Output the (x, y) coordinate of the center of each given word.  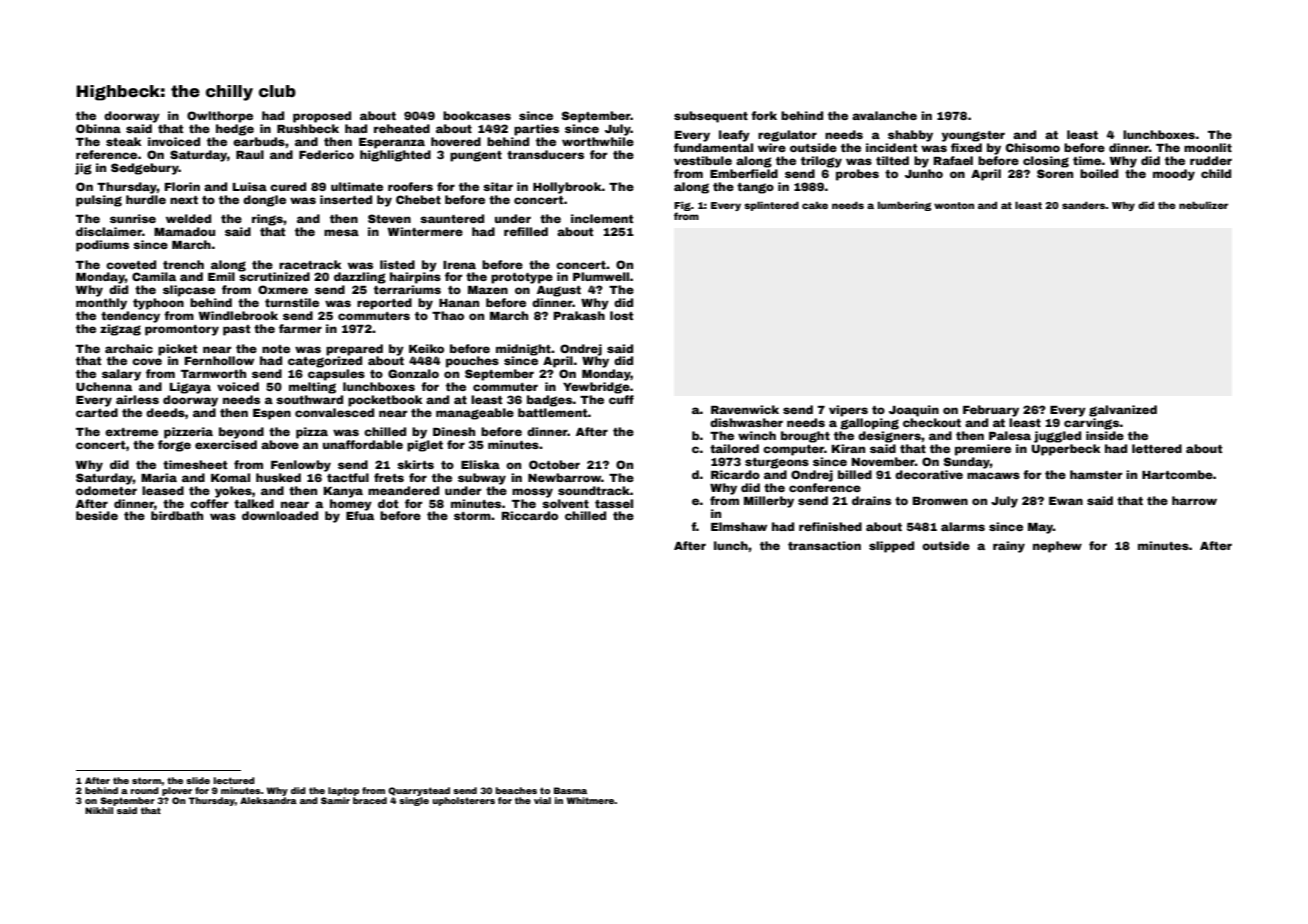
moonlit (1208, 147)
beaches (516, 790)
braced (370, 800)
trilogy (821, 162)
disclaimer (109, 231)
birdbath (177, 515)
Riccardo (530, 515)
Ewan (1066, 501)
